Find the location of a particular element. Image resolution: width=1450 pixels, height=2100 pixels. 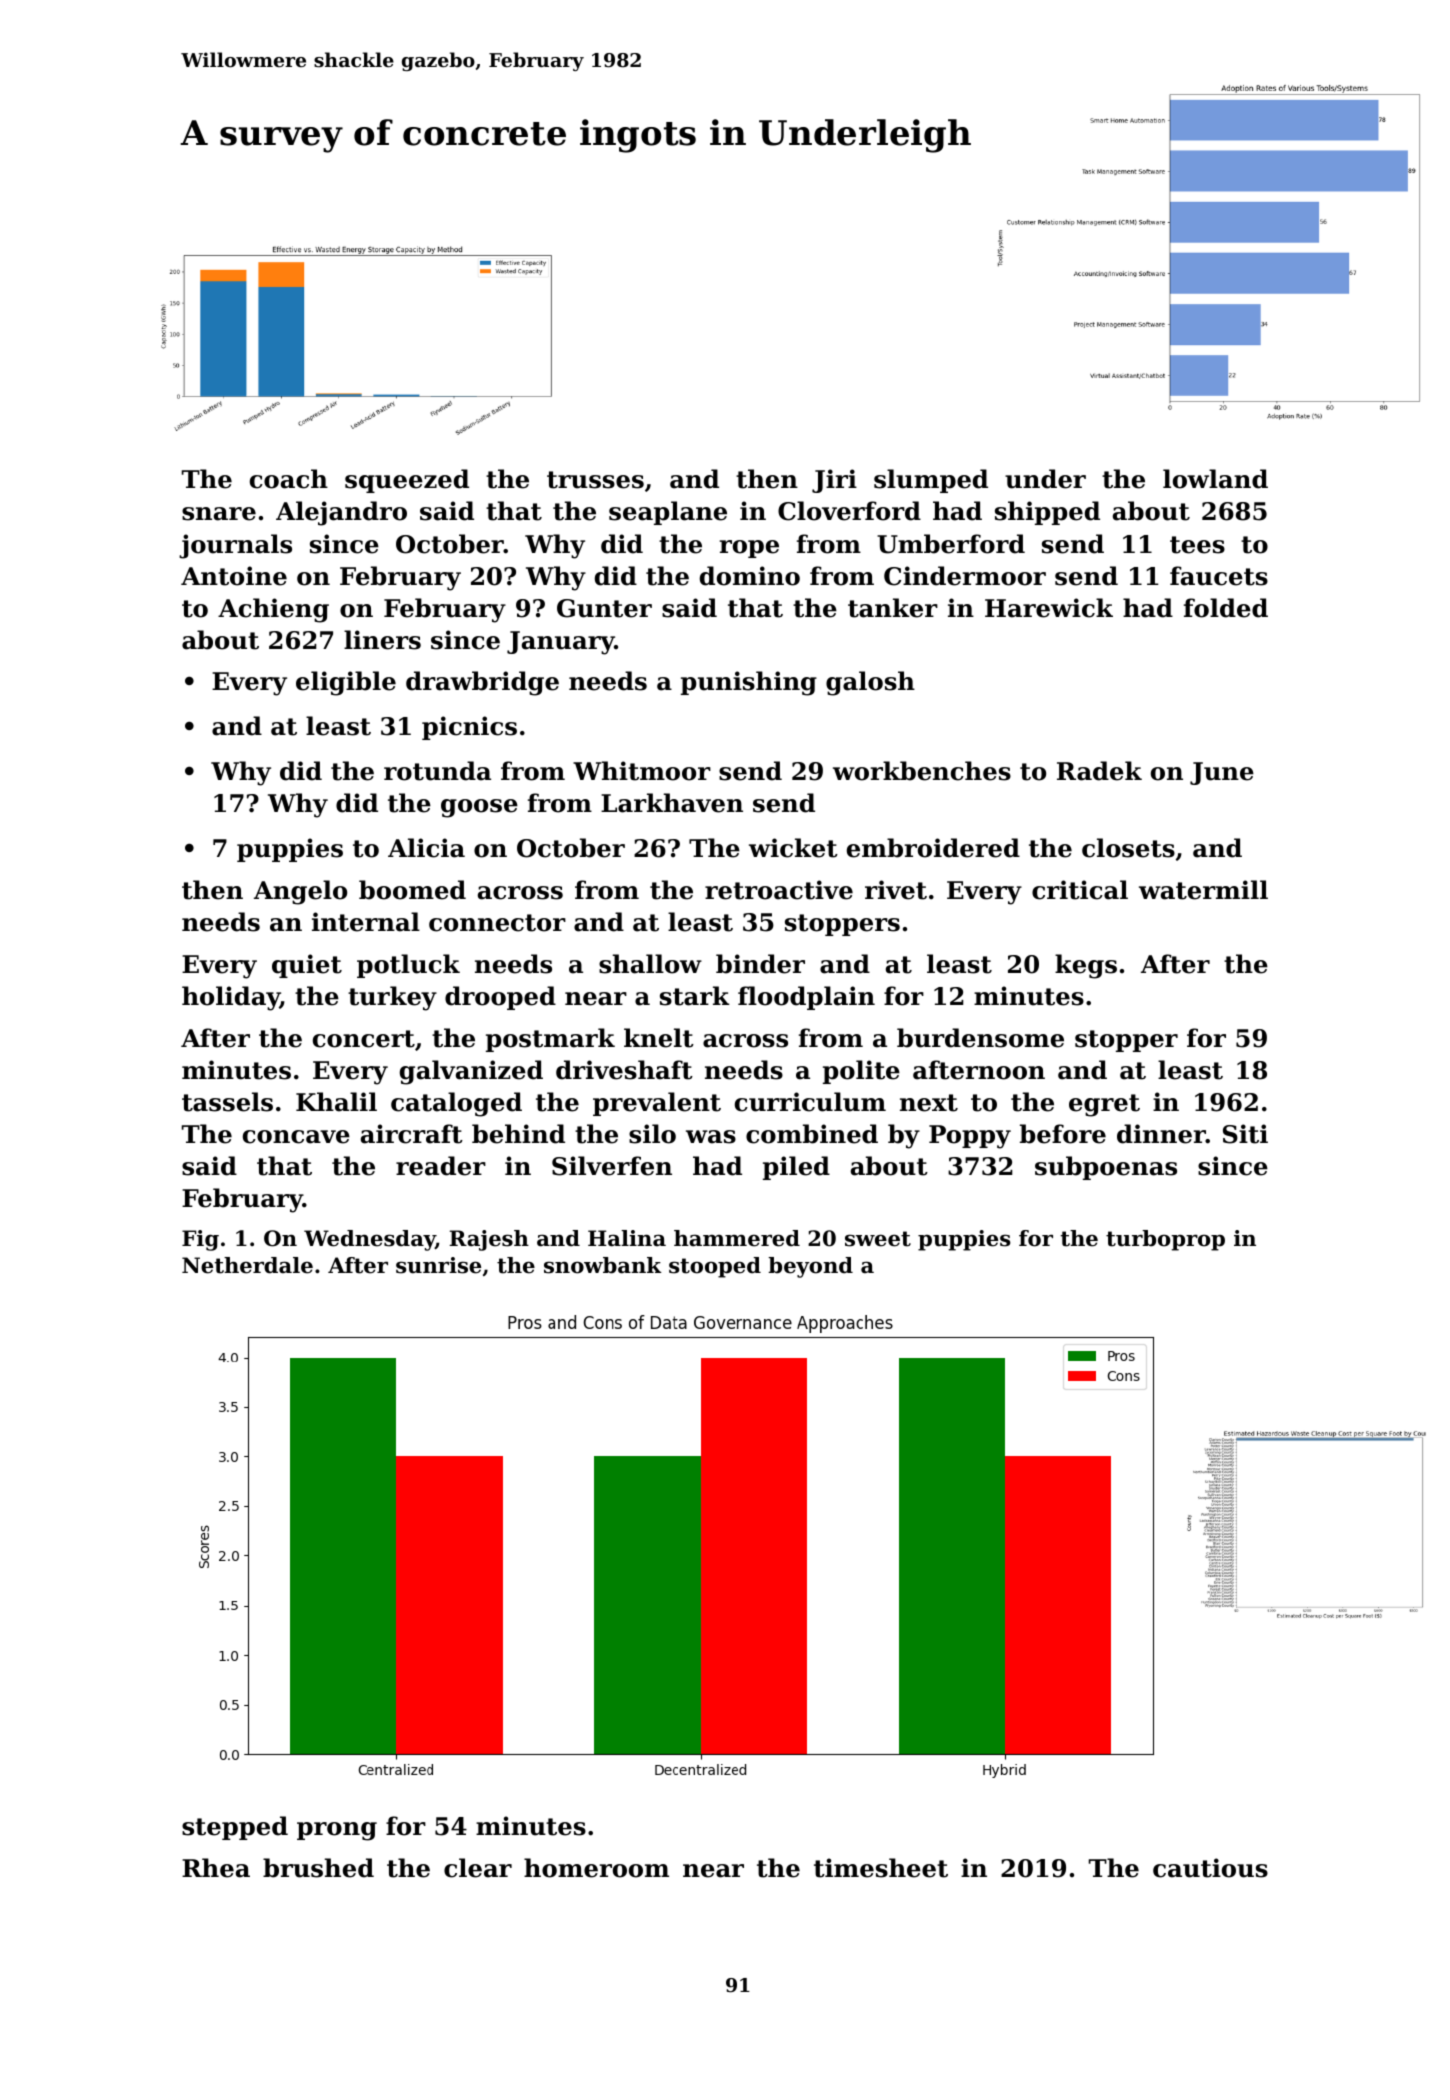

tanker is located at coordinates (893, 608).
